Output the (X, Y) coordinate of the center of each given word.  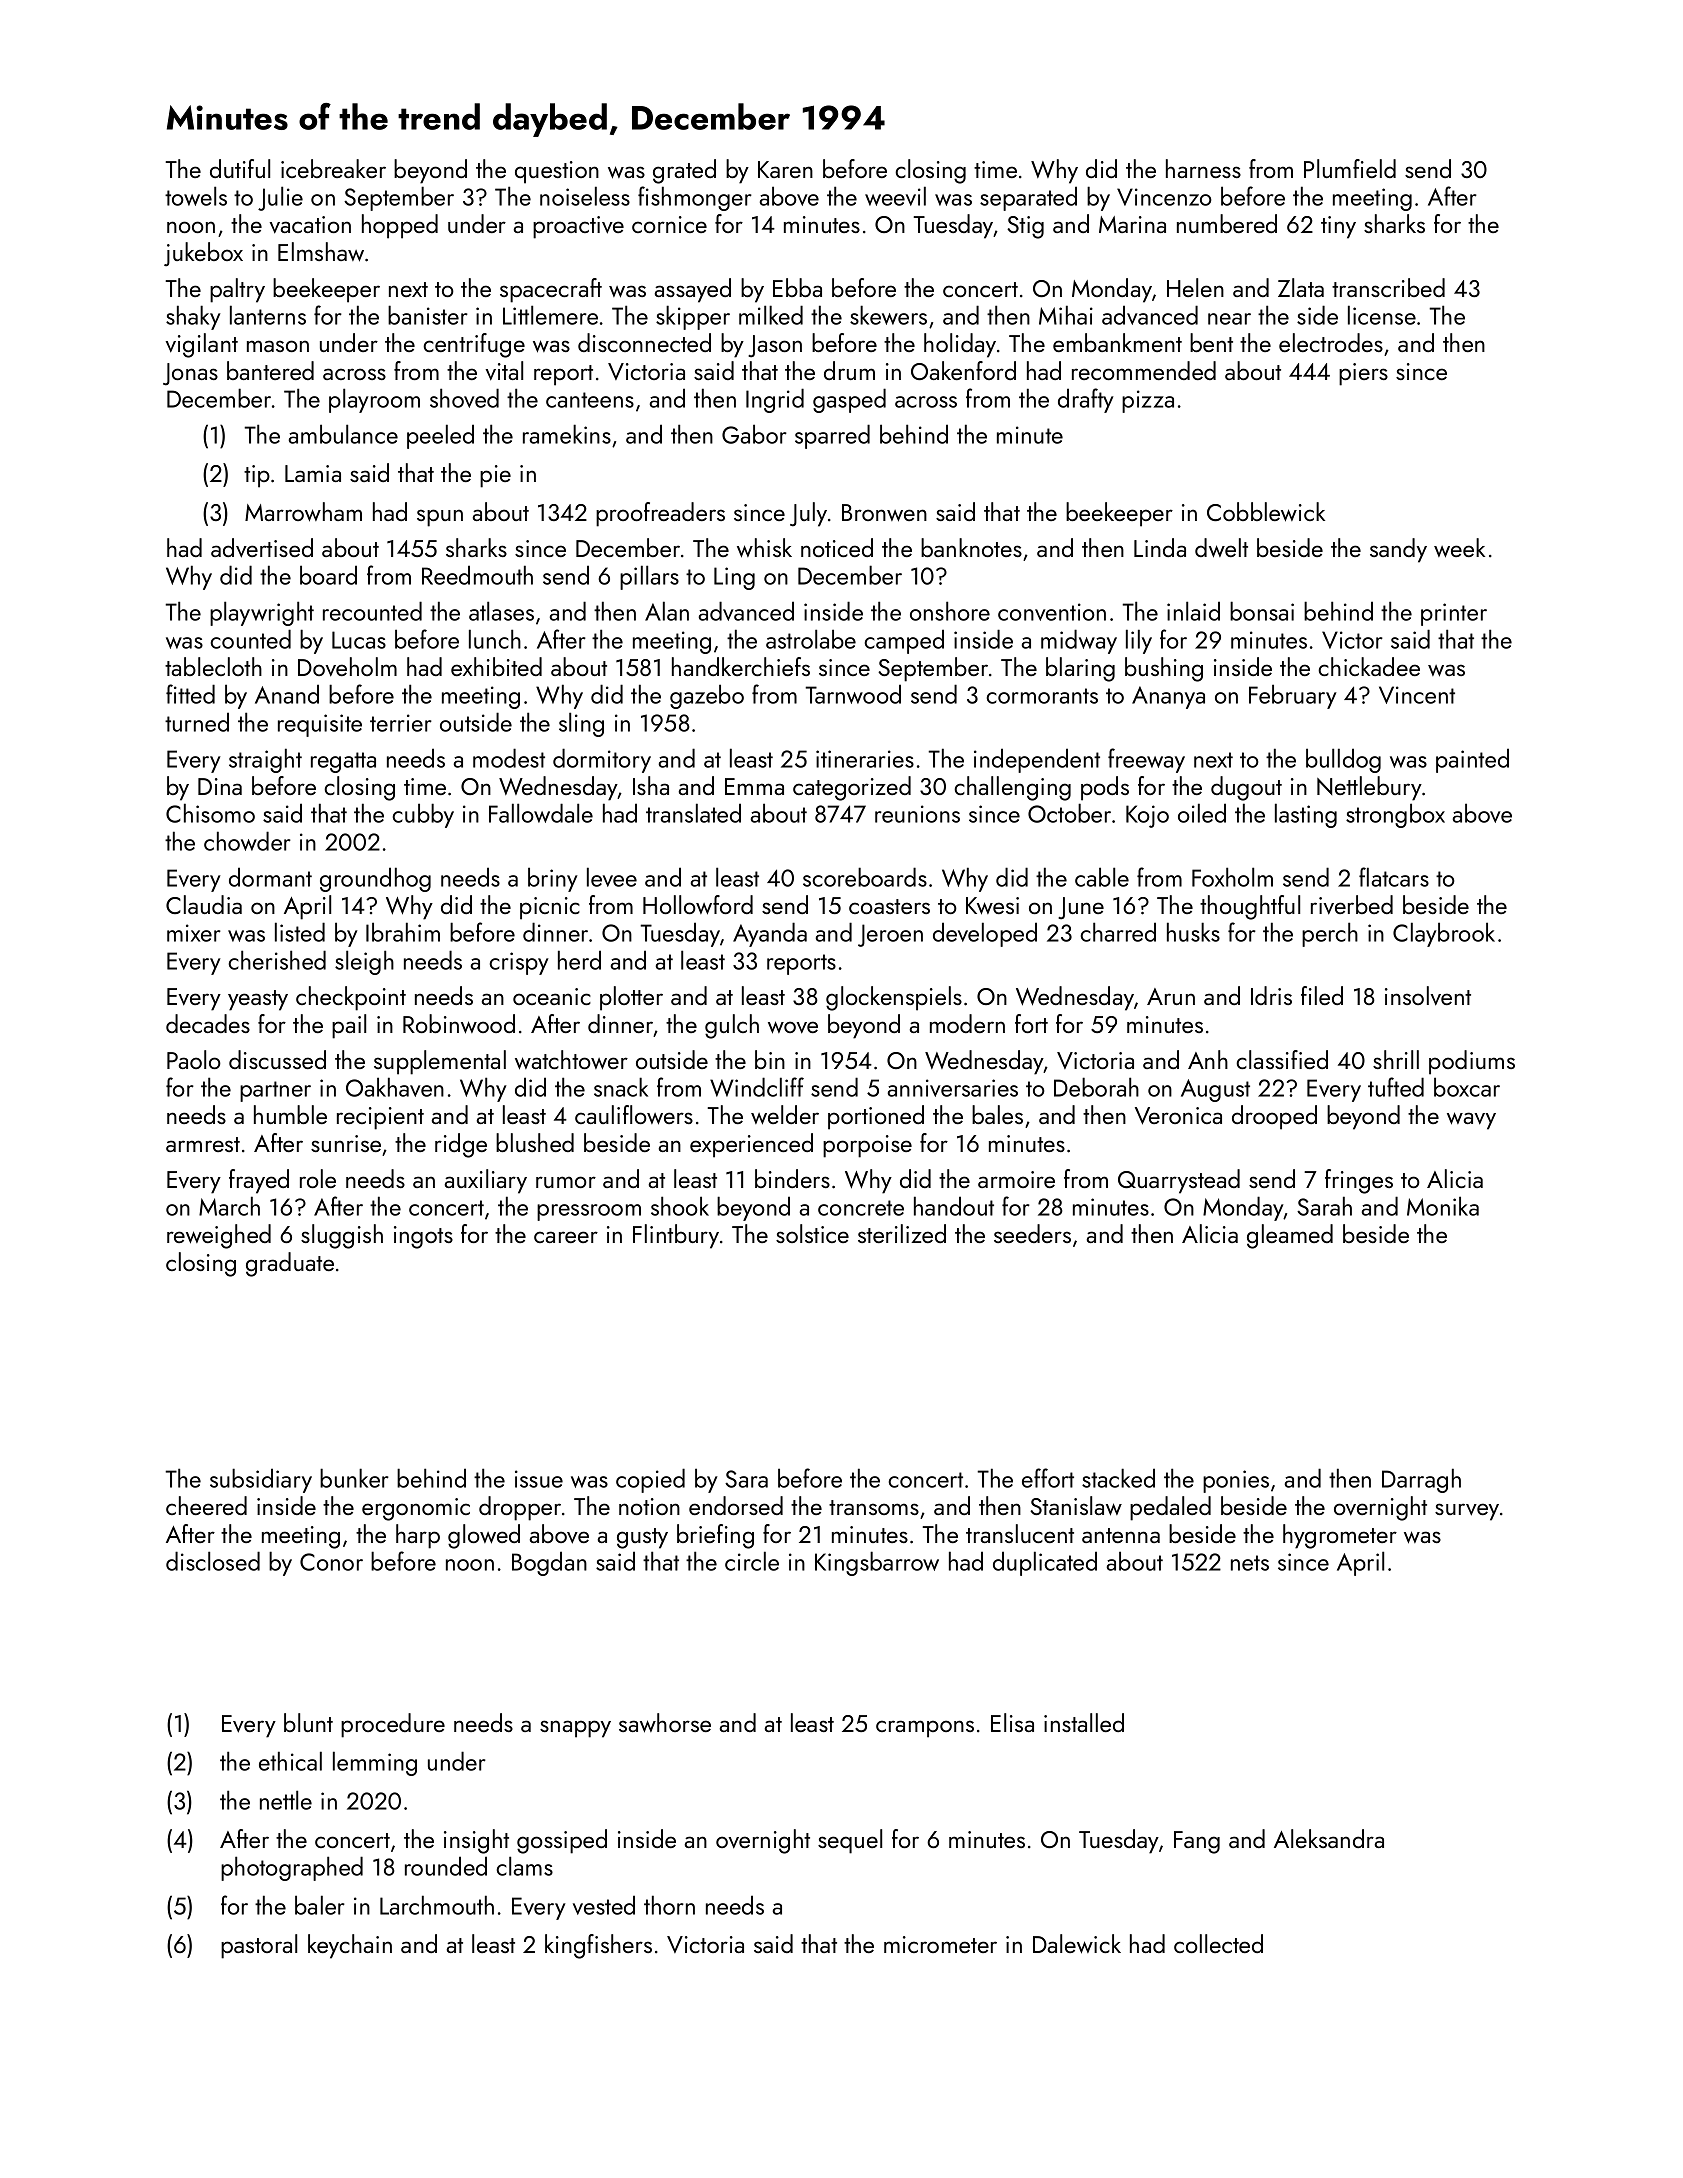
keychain (350, 1946)
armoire (1016, 1179)
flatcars (1394, 877)
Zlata (1301, 287)
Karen (785, 169)
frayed (259, 1181)
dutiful (240, 168)
